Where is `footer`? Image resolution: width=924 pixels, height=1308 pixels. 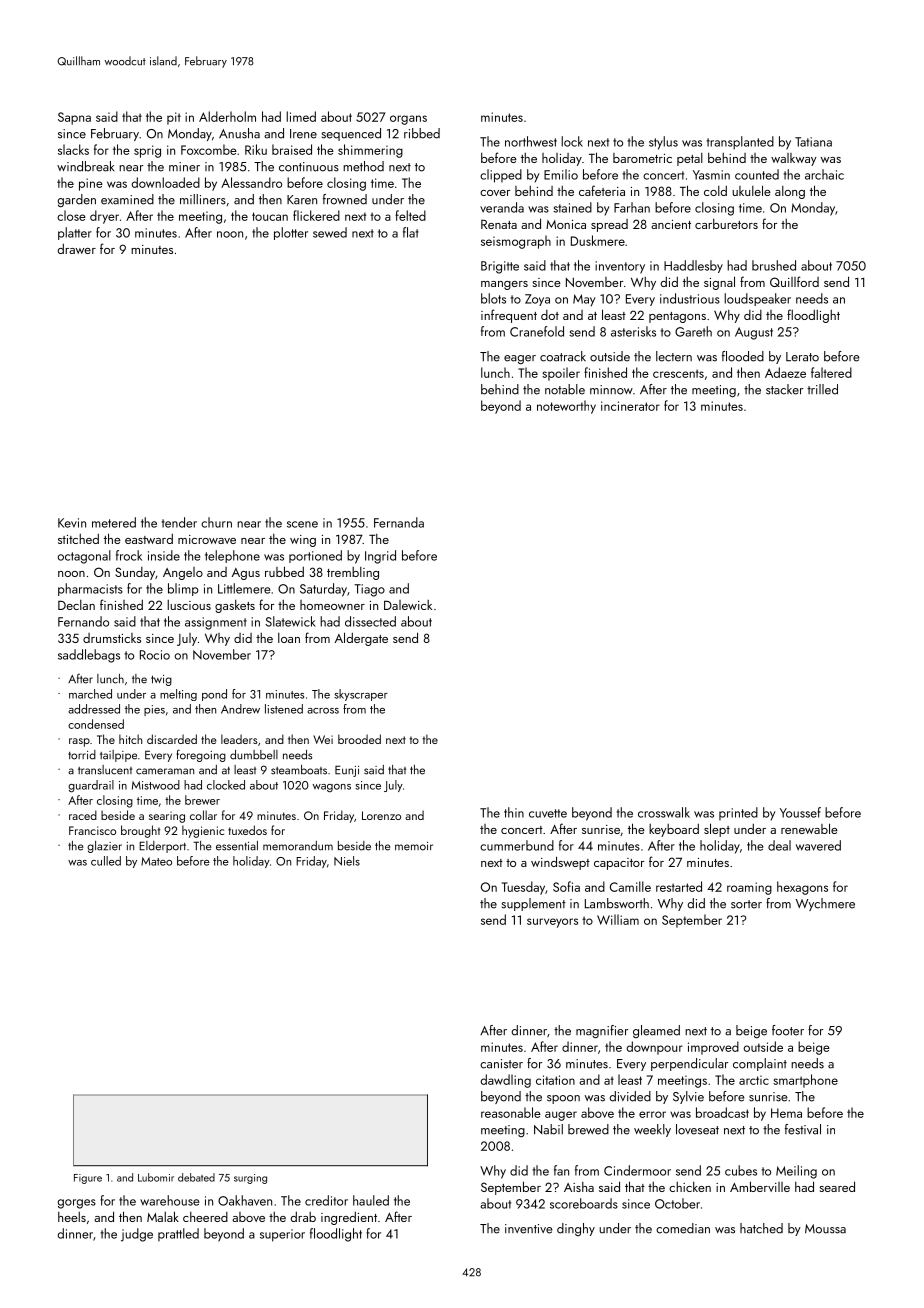 footer is located at coordinates (788, 1030).
